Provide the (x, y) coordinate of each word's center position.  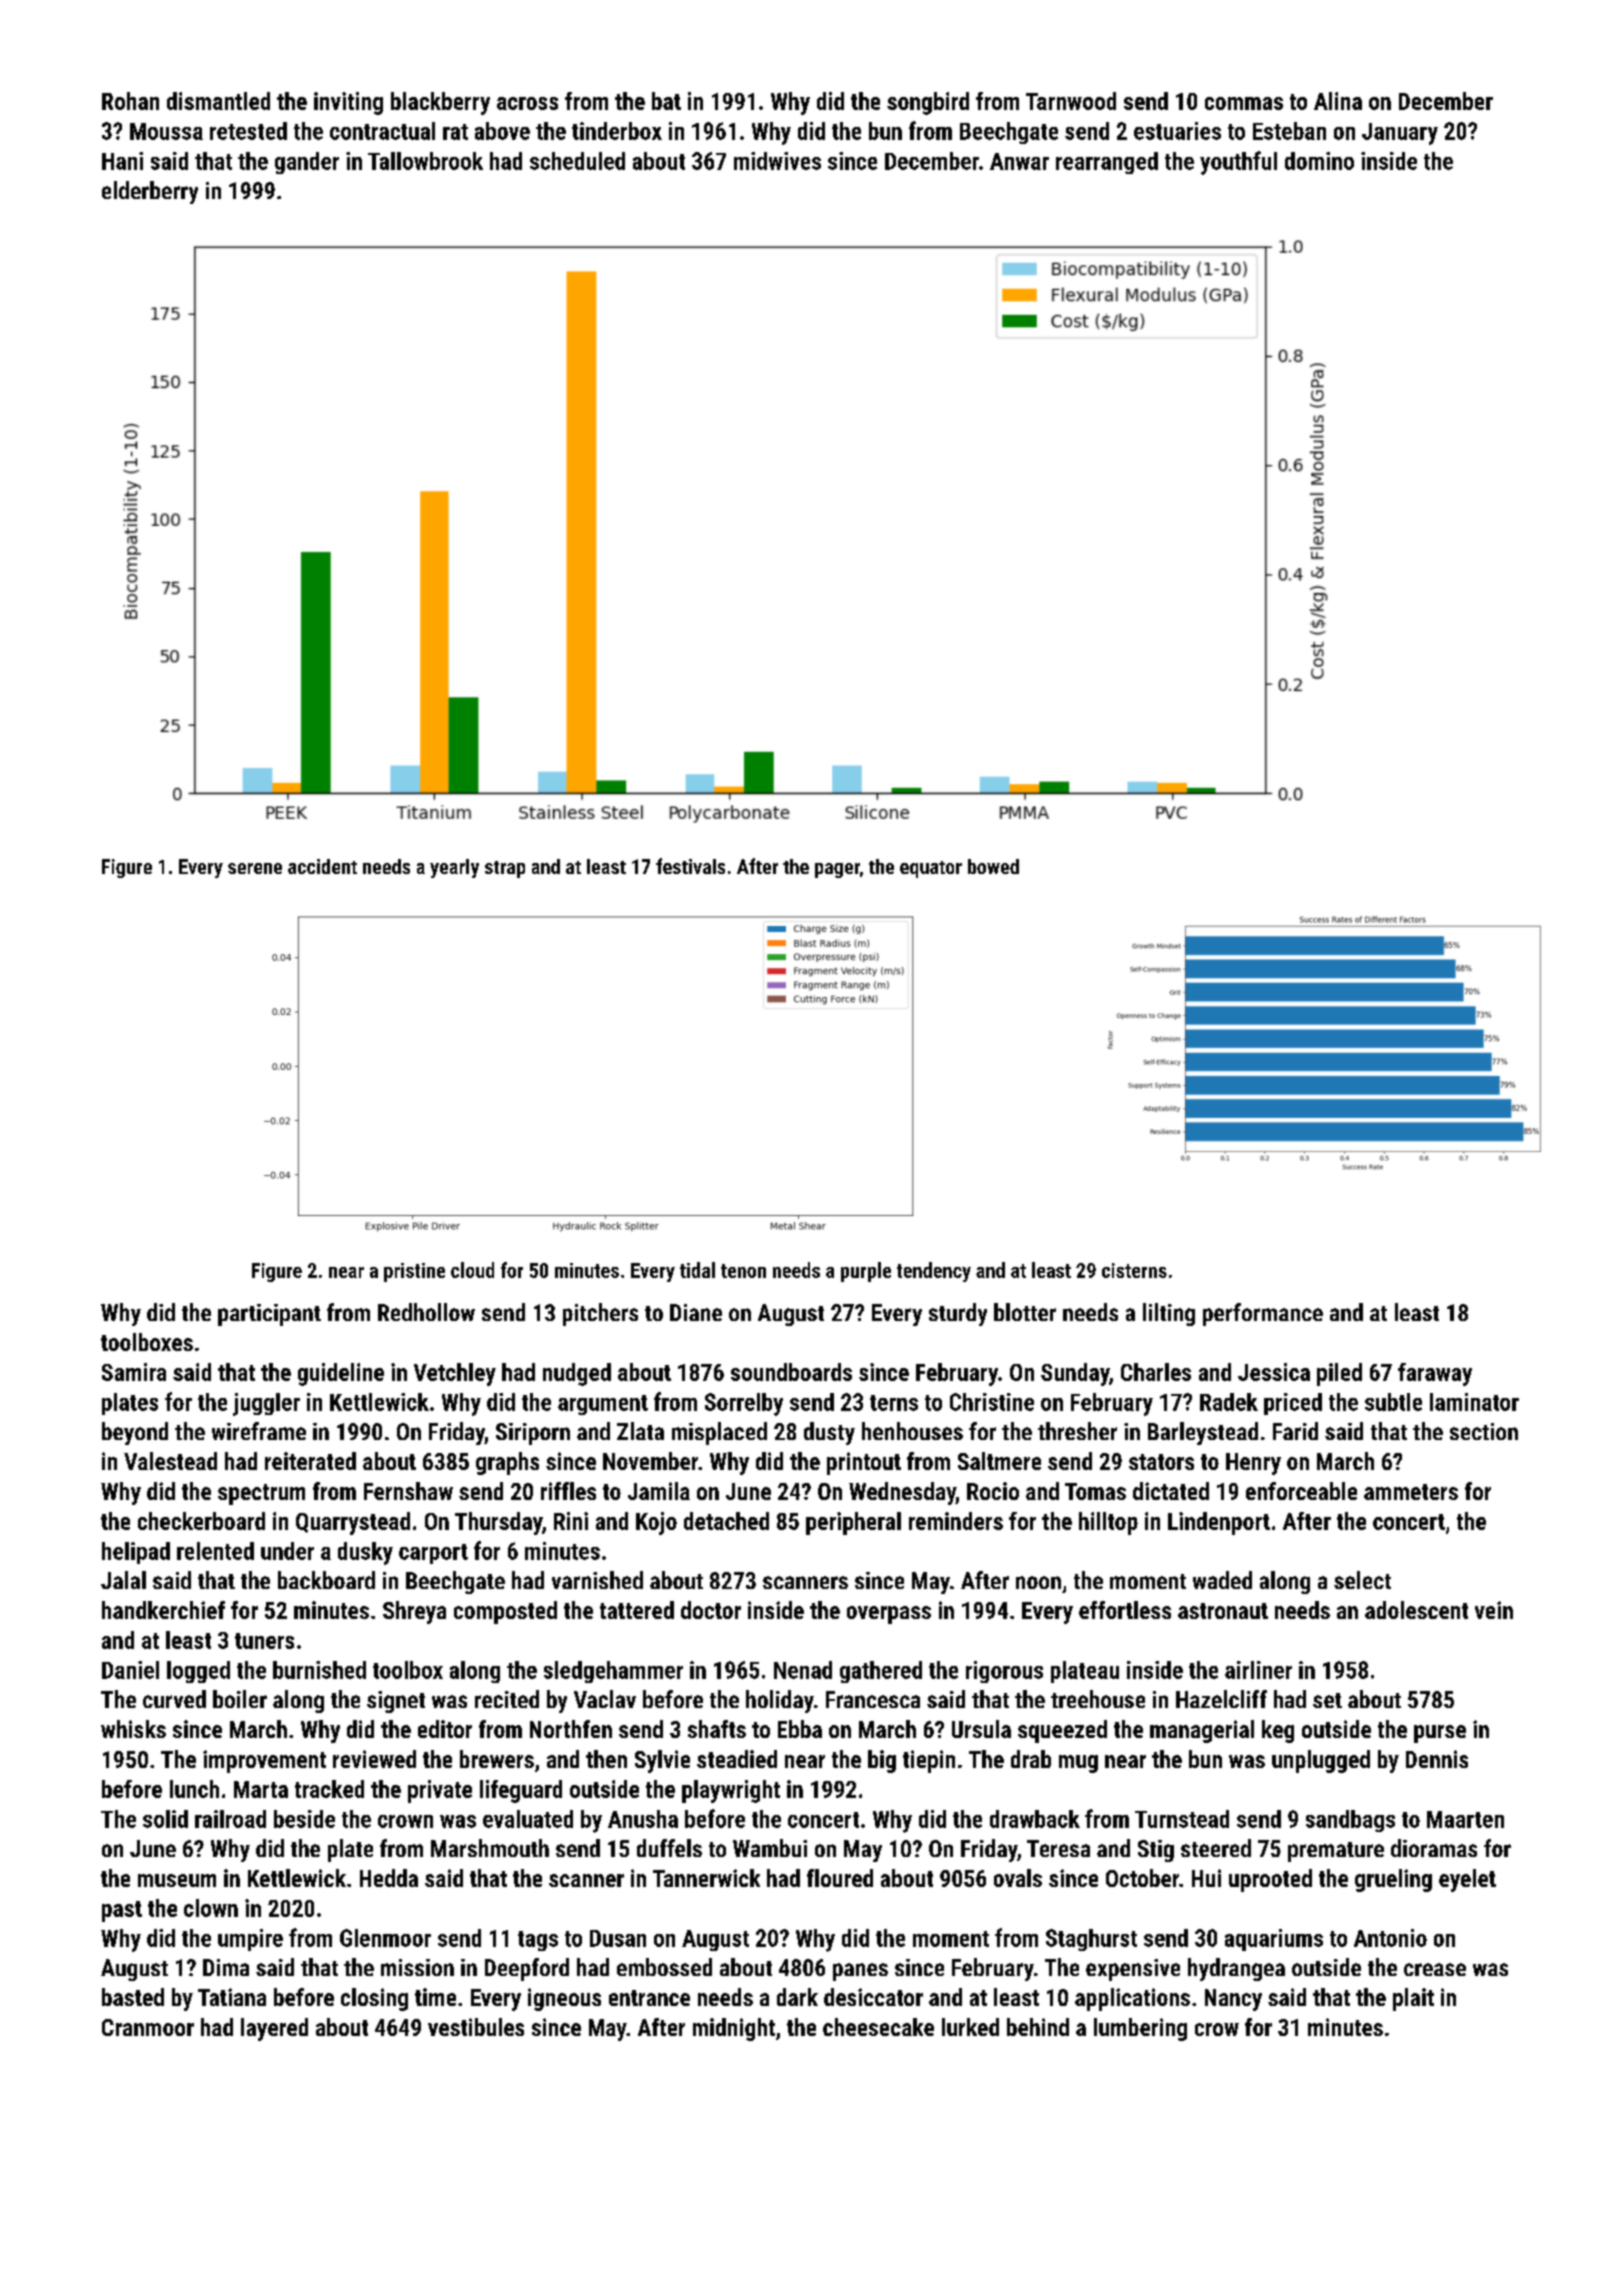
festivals (690, 866)
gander (307, 163)
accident (322, 866)
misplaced (719, 1433)
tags (538, 1941)
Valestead (170, 1461)
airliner (1258, 1670)
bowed (993, 866)
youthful (1238, 163)
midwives (777, 161)
